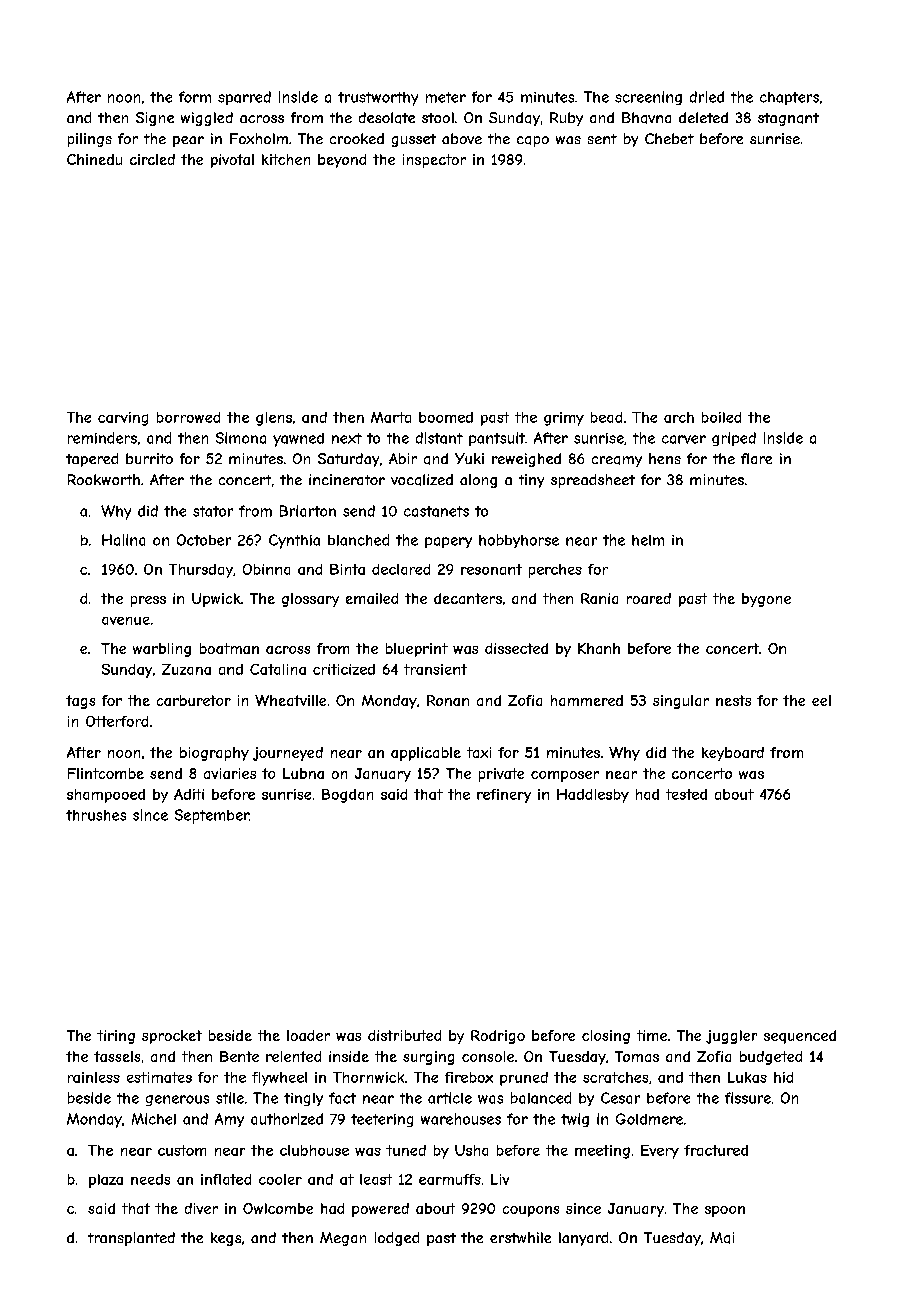 This screenshot has width=908, height=1316. Describe the element at coordinates (789, 98) in the screenshot. I see `chapters` at that location.
